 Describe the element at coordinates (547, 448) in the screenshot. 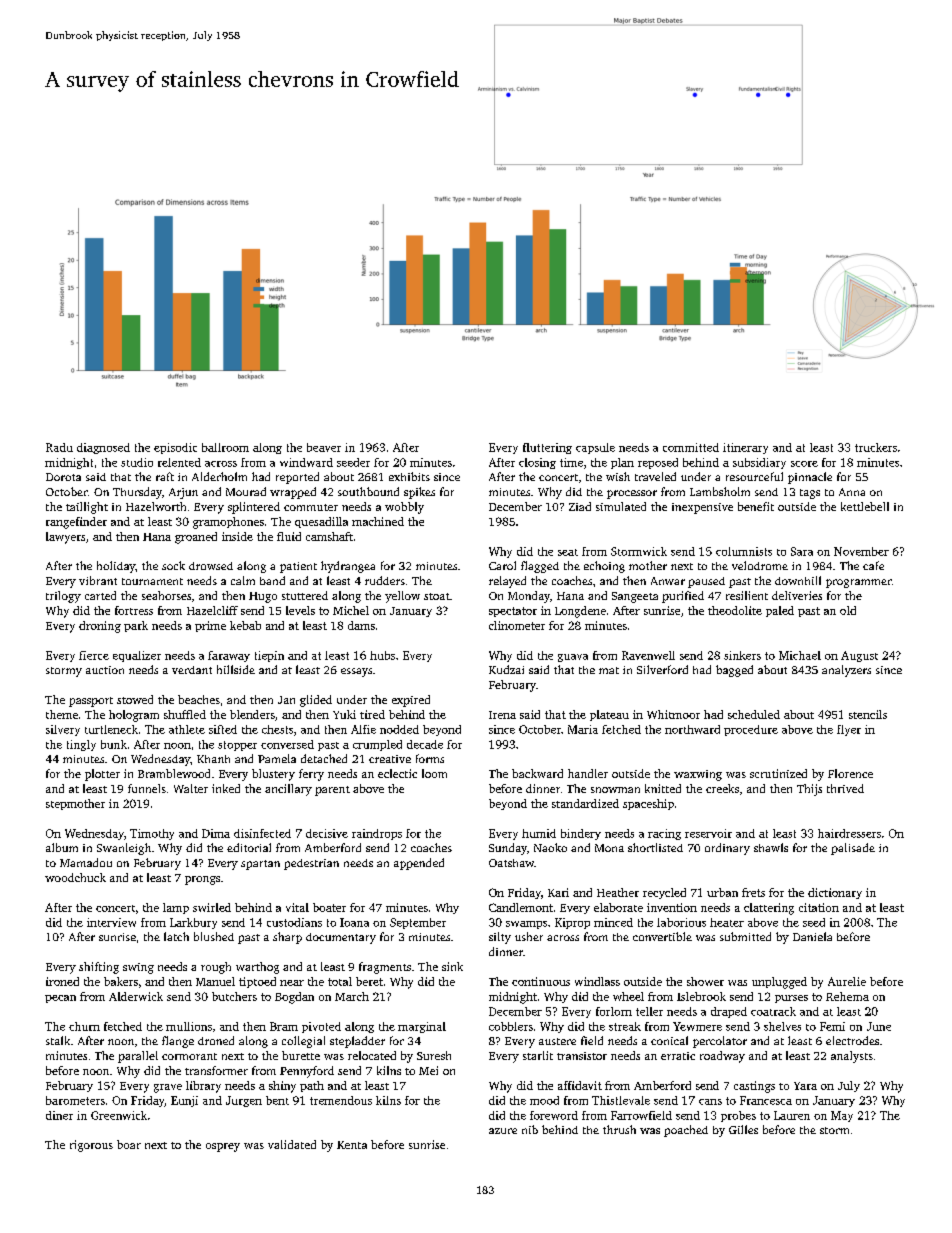

I see `fluttering` at that location.
